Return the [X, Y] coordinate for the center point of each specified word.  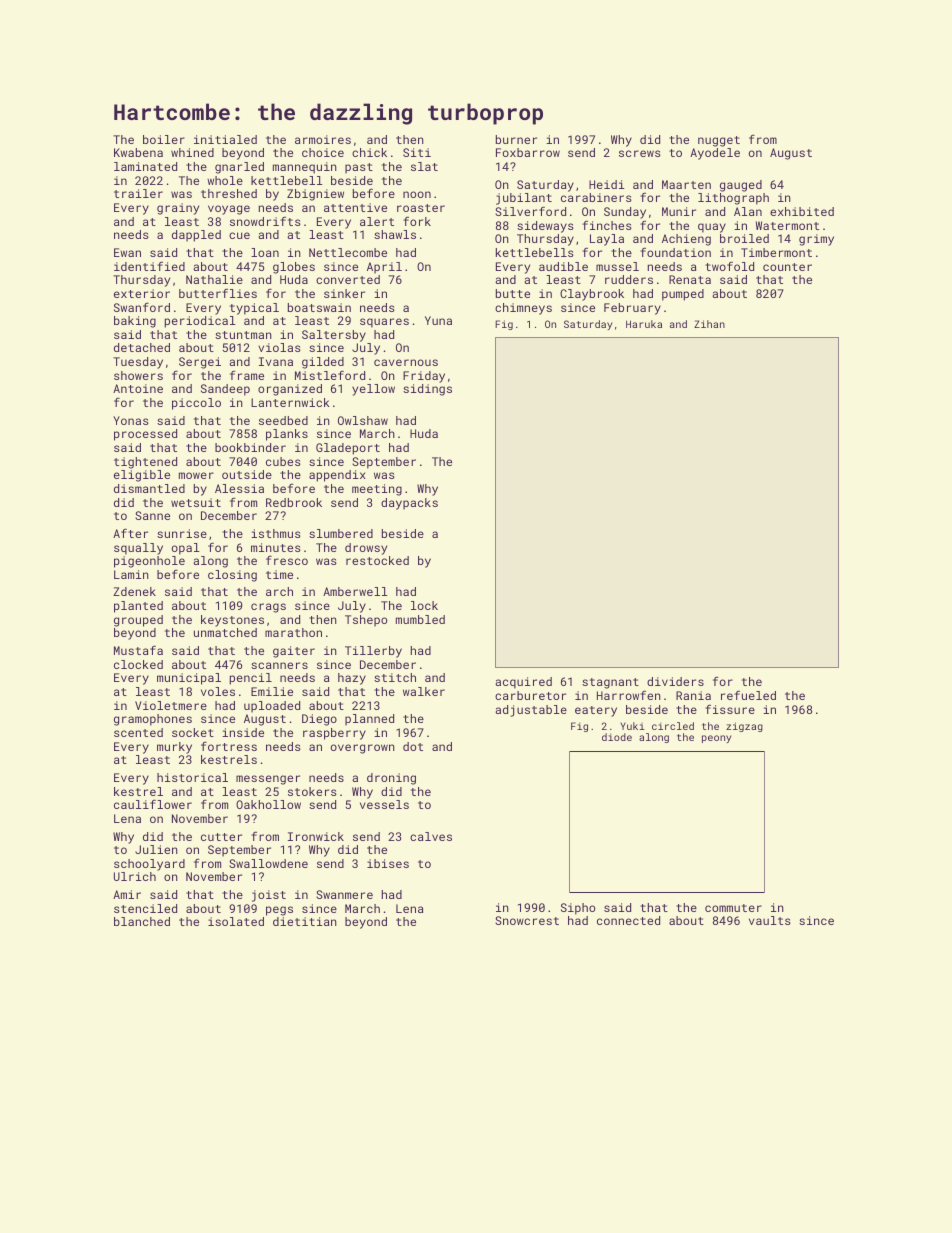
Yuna [438, 320]
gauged [741, 186]
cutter [221, 837]
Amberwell [355, 591]
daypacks [409, 504]
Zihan [709, 324]
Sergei [200, 363]
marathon [293, 632]
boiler [164, 139]
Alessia [239, 488]
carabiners [596, 197]
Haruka [644, 324]
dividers [675, 681]
